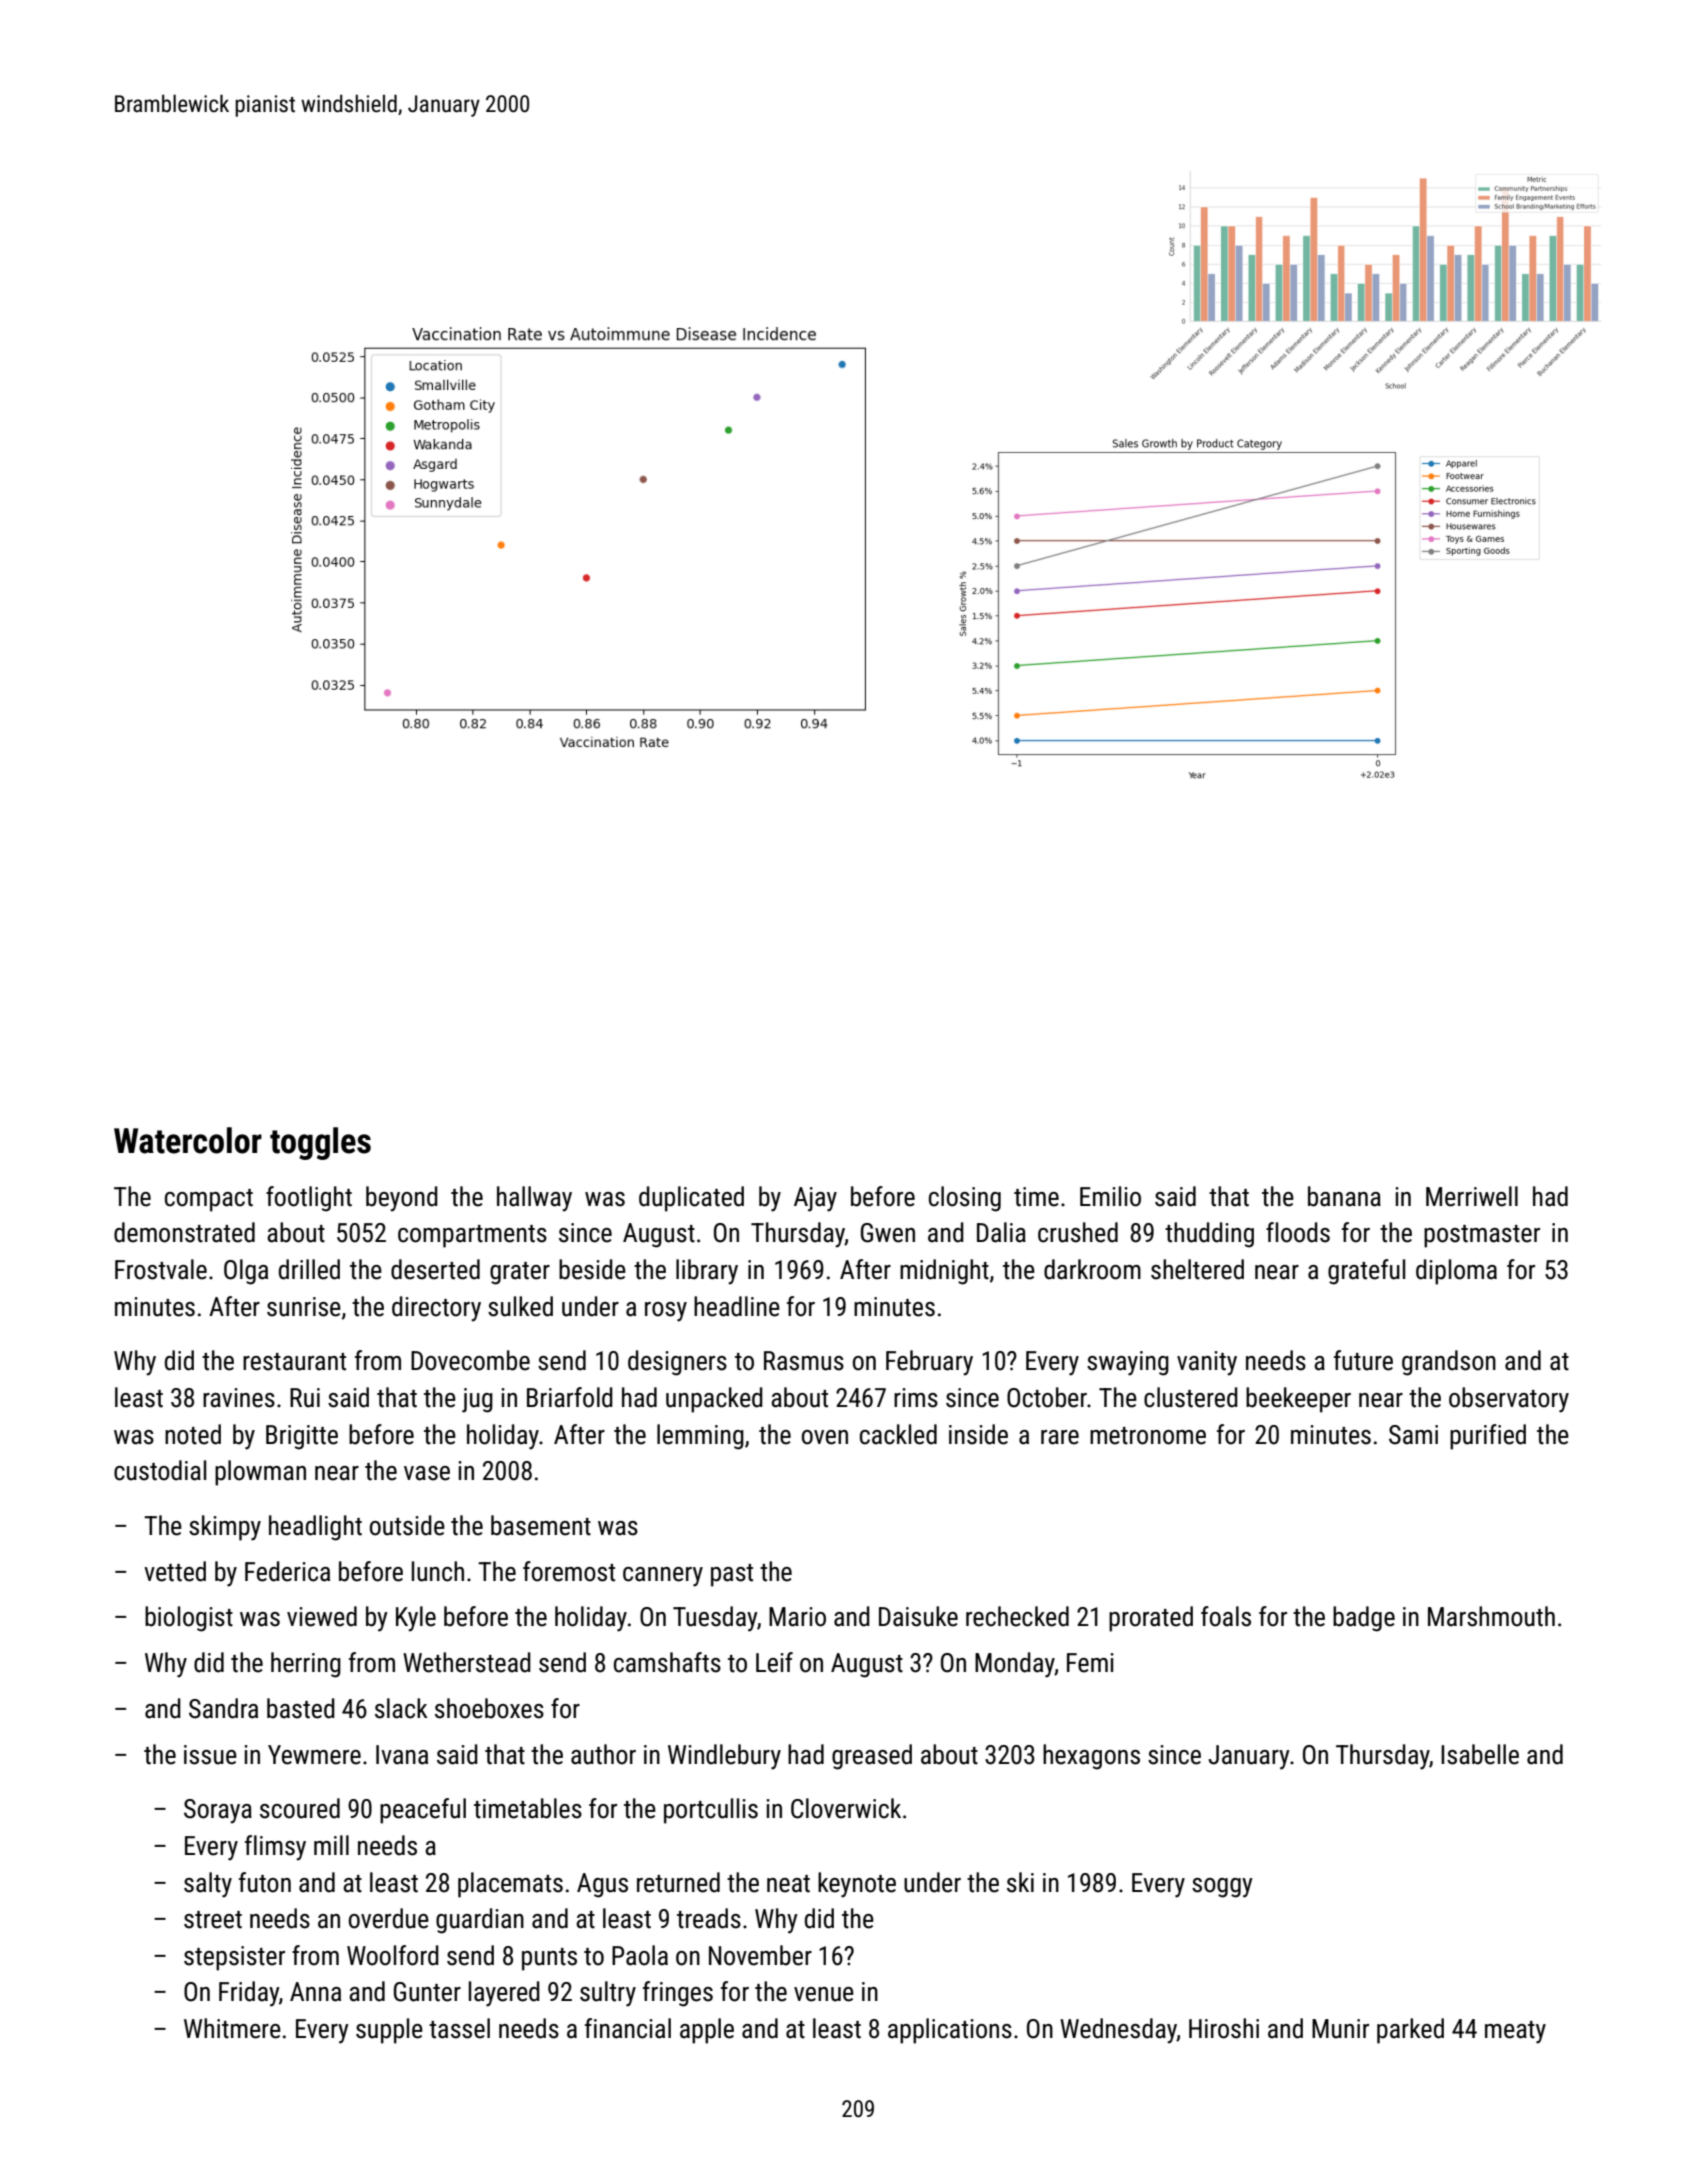 The height and width of the screenshot is (2178, 1683). I want to click on sunrise, so click(304, 1307).
